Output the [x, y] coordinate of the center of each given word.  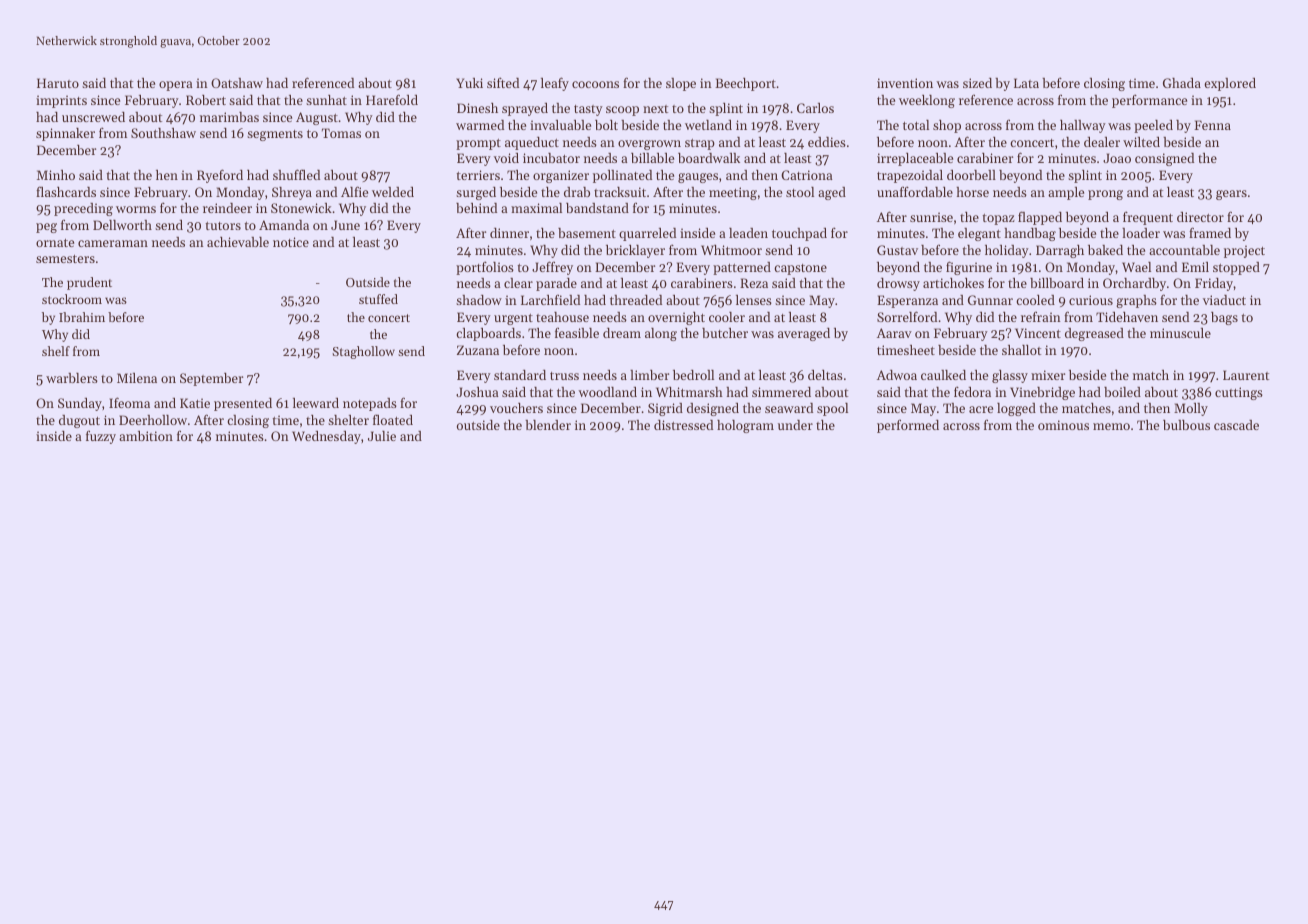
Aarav [894, 333]
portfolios [485, 268]
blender [548, 425]
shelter [348, 420]
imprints [61, 101]
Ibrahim [82, 317]
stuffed [378, 299]
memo [1111, 426]
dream [622, 333]
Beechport [745, 84]
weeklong [927, 101]
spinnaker [65, 134]
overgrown [649, 145]
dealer [1102, 142]
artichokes [953, 283]
